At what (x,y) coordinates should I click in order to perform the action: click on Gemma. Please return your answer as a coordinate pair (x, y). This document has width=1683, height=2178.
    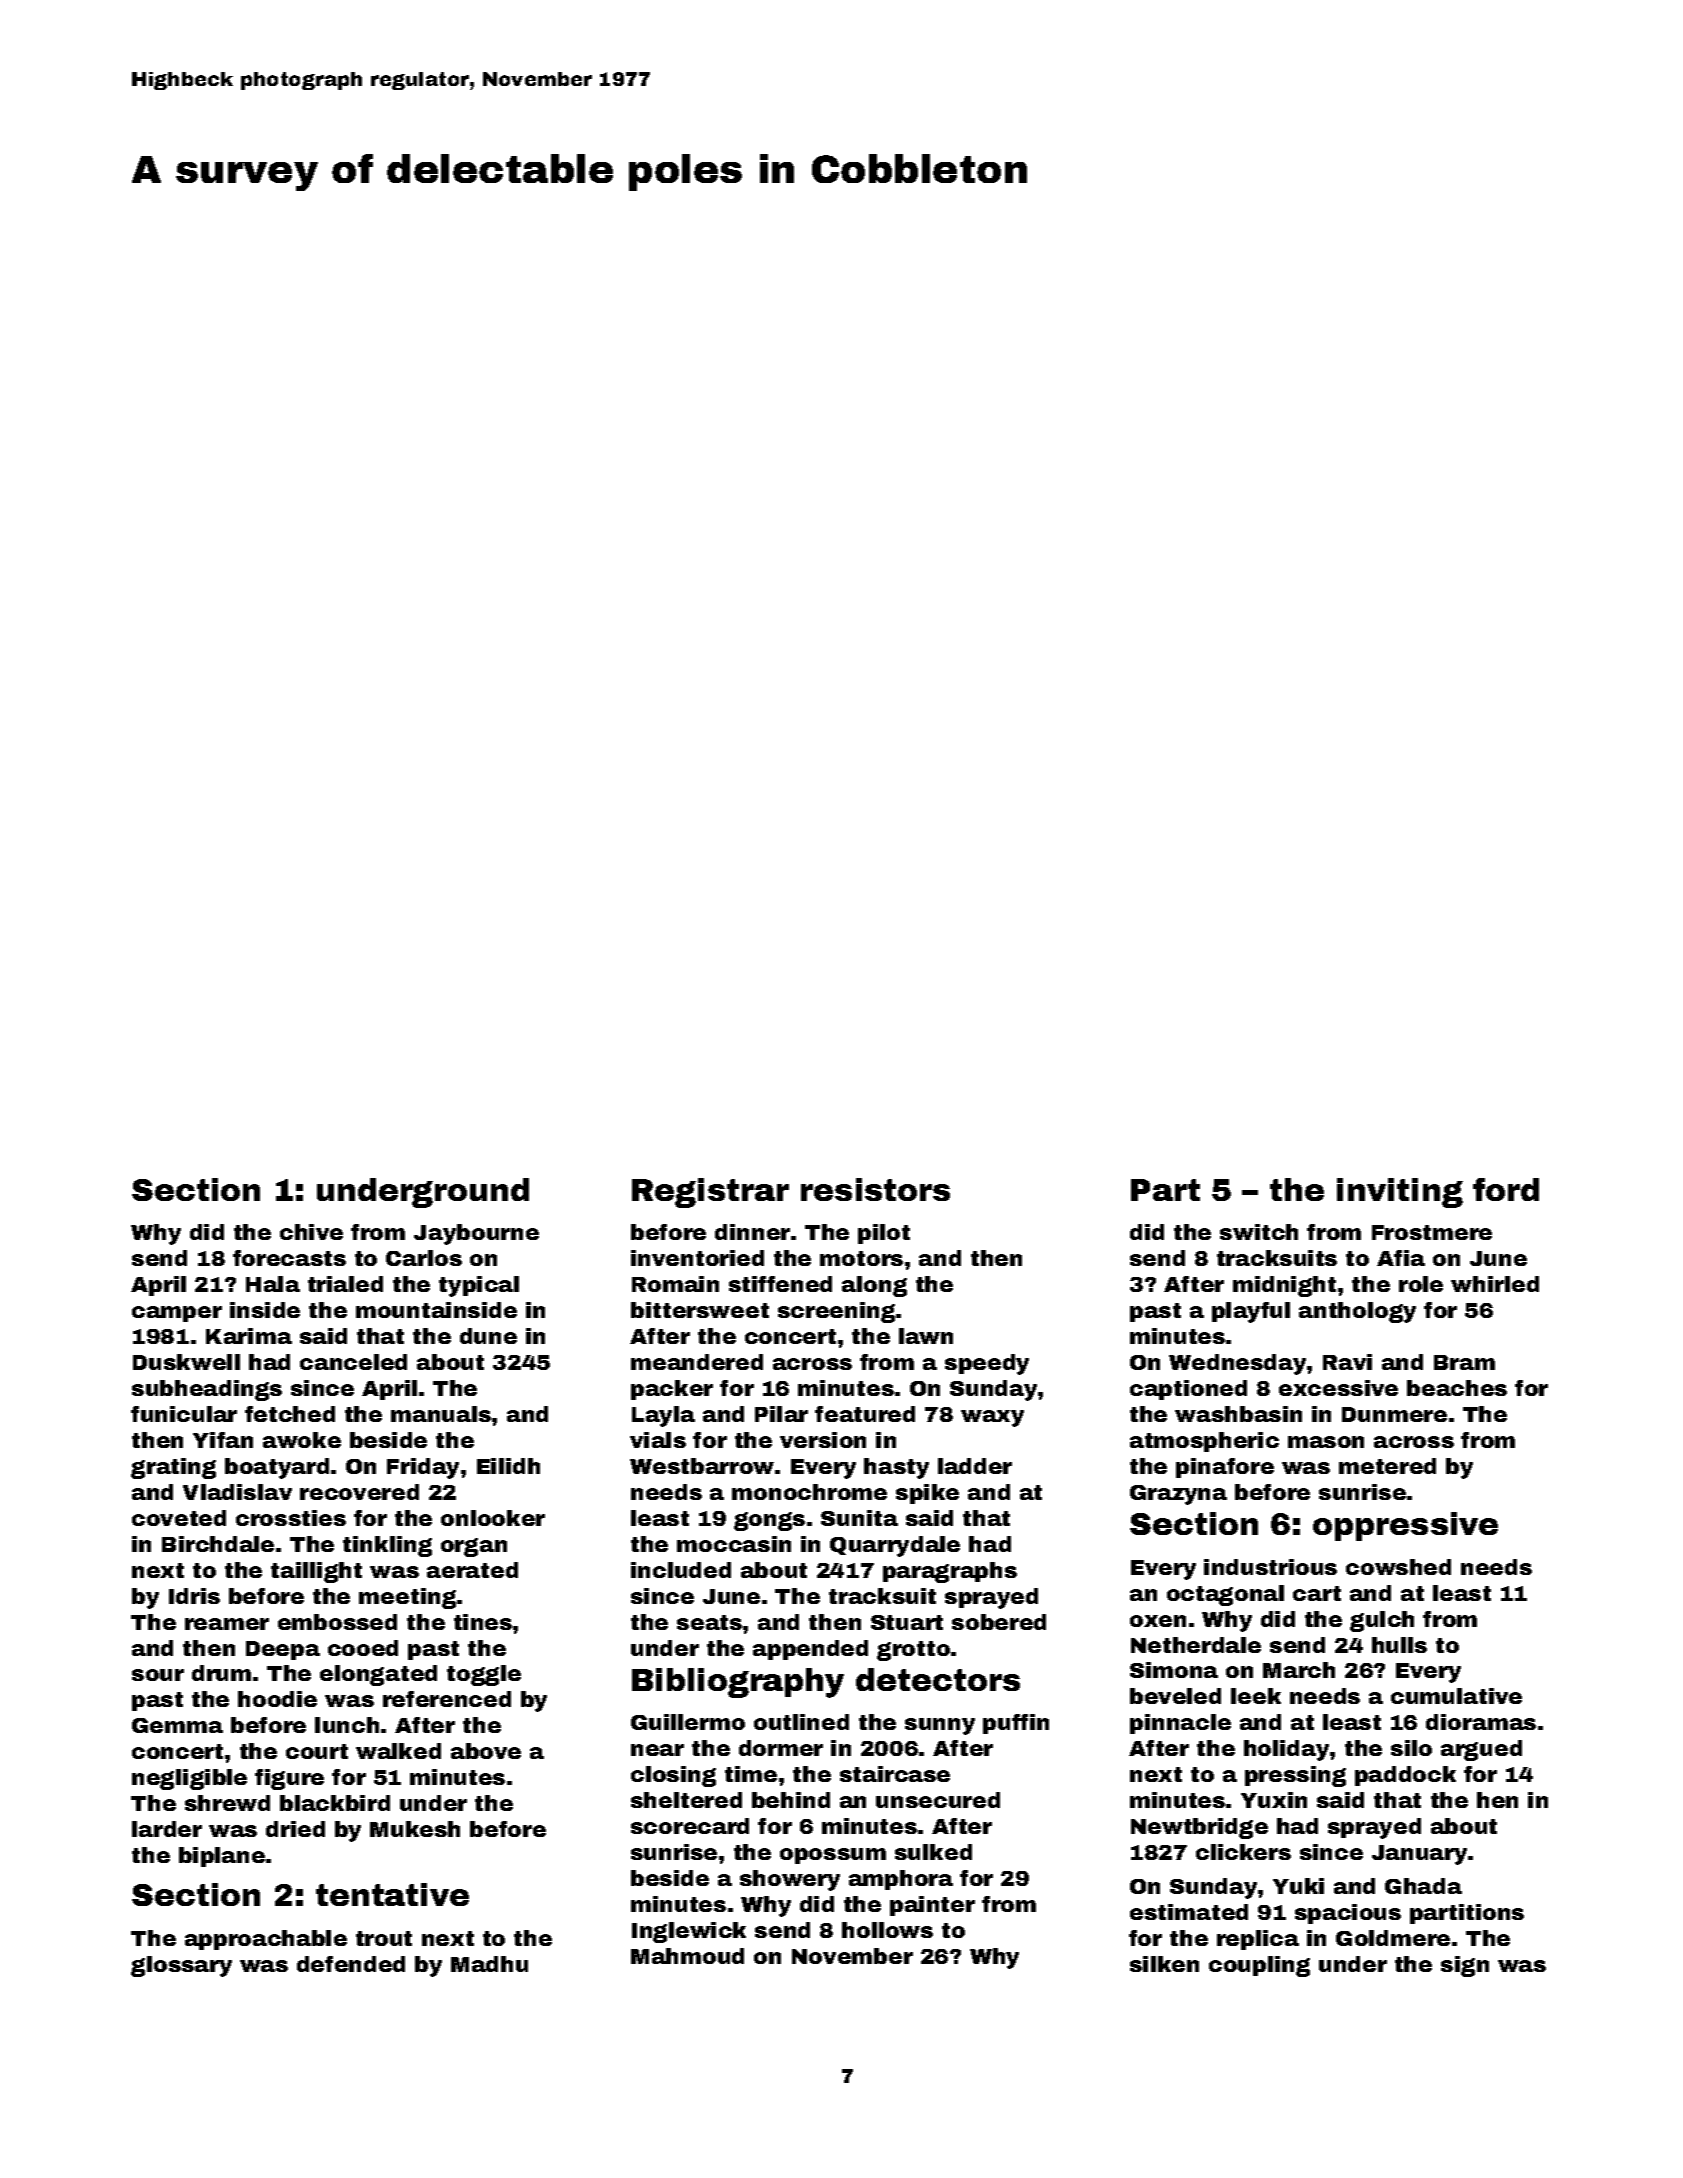
    Looking at the image, I should click on (177, 1725).
